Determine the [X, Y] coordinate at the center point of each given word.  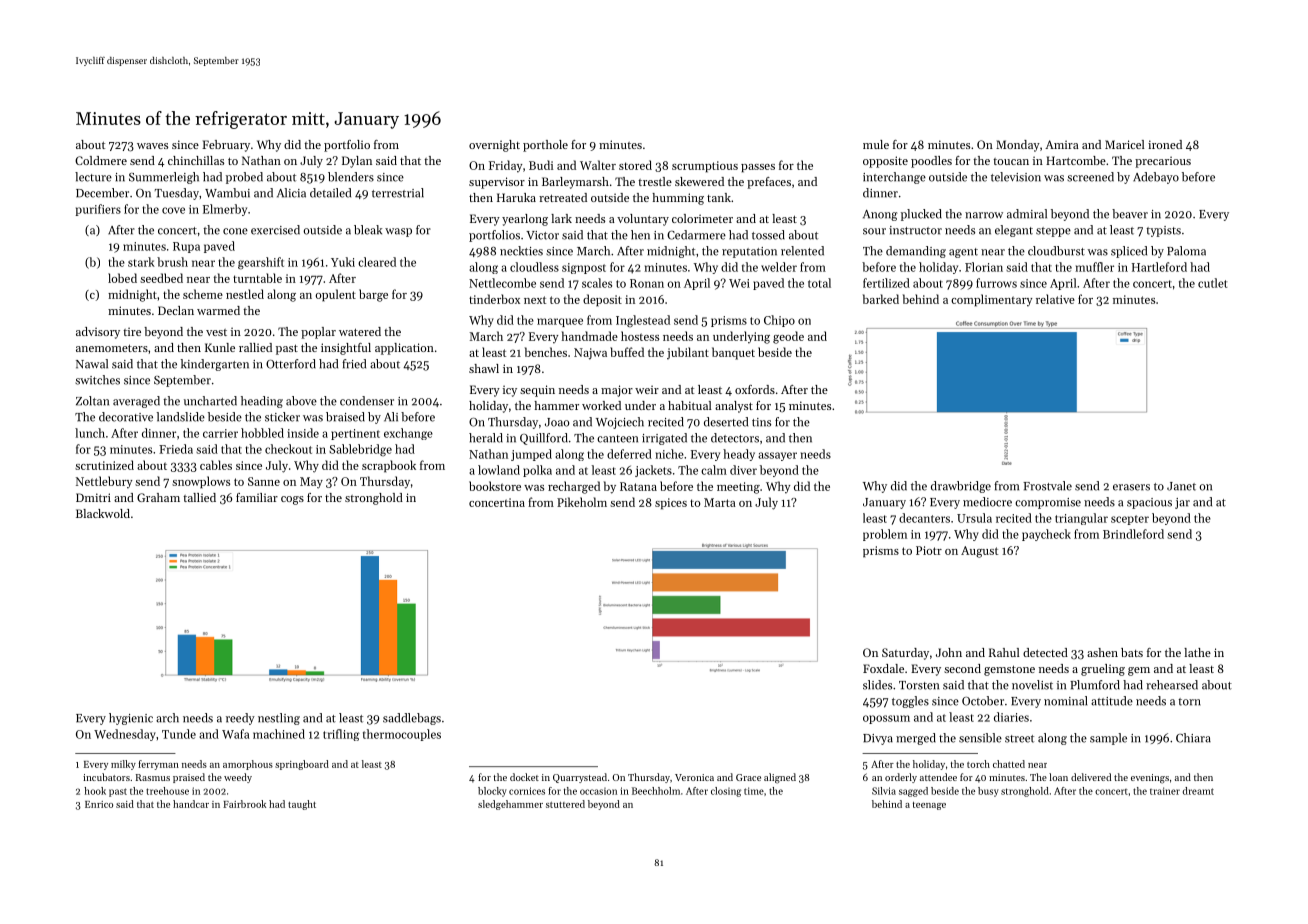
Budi [541, 165]
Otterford [291, 364]
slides [877, 685]
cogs [292, 500]
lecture [93, 177]
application [404, 349]
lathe [1197, 652]
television [1016, 177]
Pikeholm [582, 502]
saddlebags [412, 719]
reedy [240, 719]
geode [788, 337]
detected [1045, 652]
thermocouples [402, 735]
